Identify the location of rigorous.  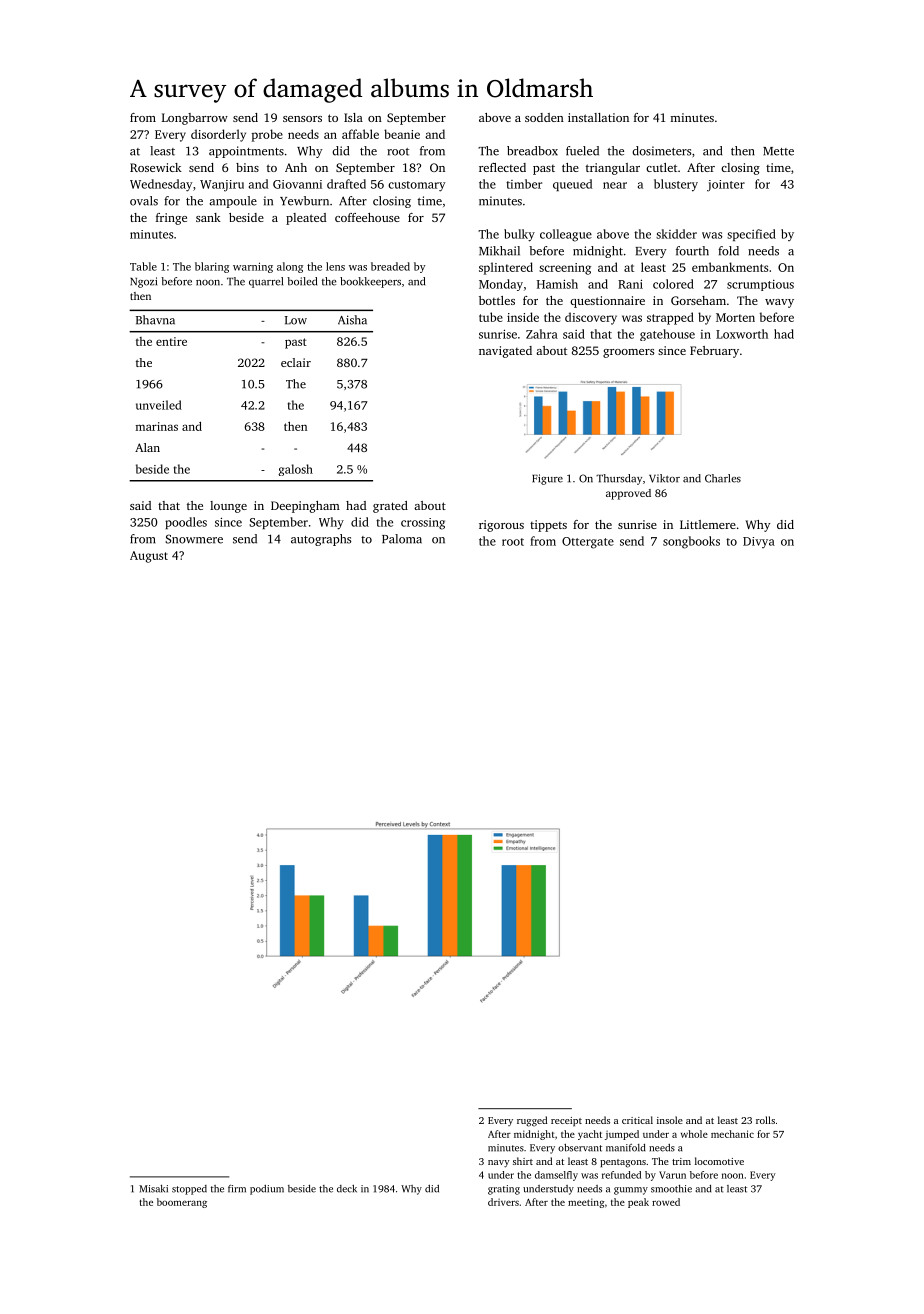
(501, 526).
